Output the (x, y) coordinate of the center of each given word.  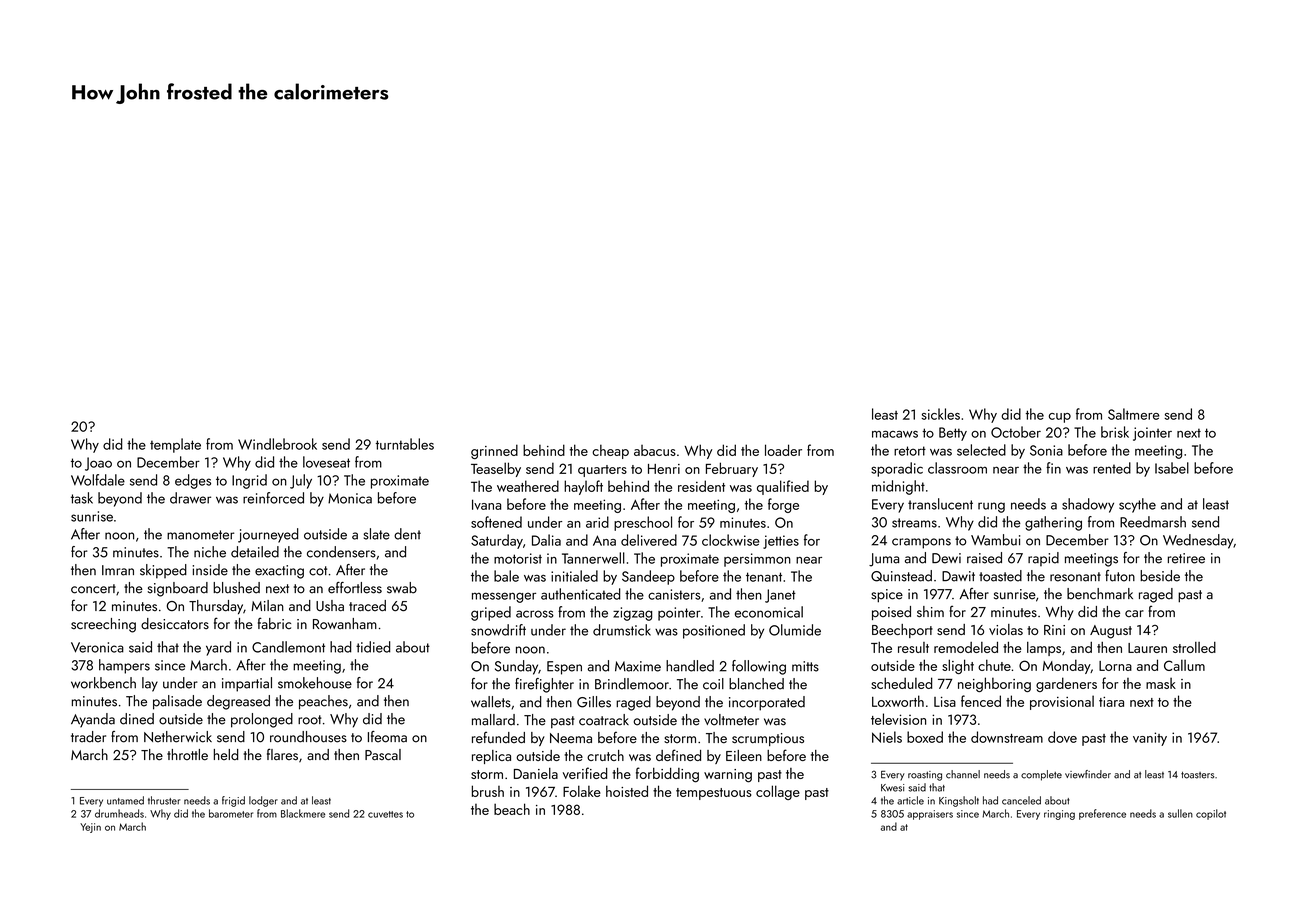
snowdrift (498, 630)
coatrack (604, 720)
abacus (655, 450)
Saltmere (1134, 414)
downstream (1007, 737)
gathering (1053, 523)
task (82, 498)
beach (512, 809)
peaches (323, 702)
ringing (1059, 815)
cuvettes (385, 814)
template (175, 445)
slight (958, 666)
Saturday (497, 541)
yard (218, 648)
